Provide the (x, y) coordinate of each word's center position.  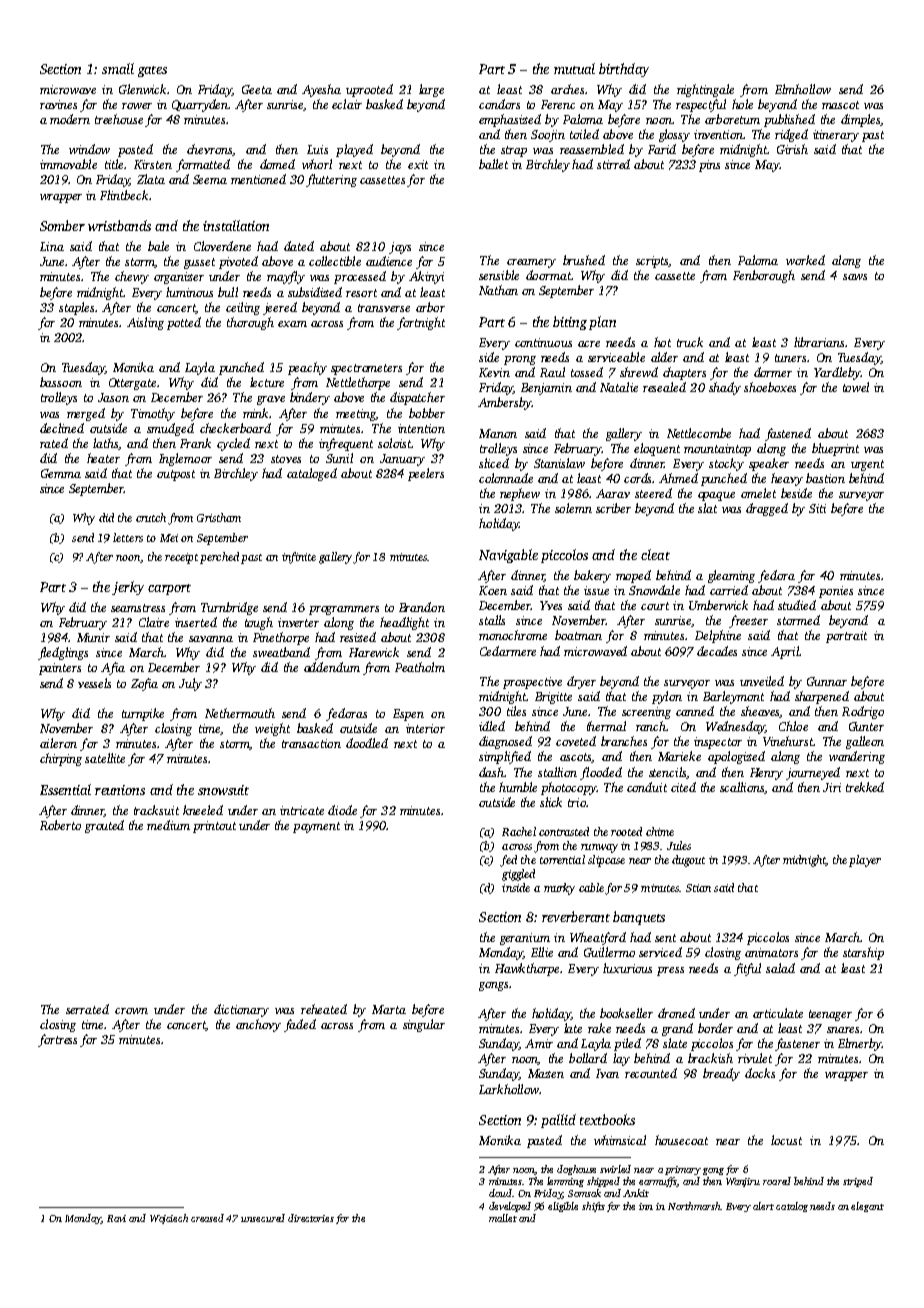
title (114, 164)
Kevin (494, 372)
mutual (574, 68)
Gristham (219, 517)
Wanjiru (743, 1182)
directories (311, 1218)
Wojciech (169, 1219)
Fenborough (764, 276)
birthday (624, 70)
